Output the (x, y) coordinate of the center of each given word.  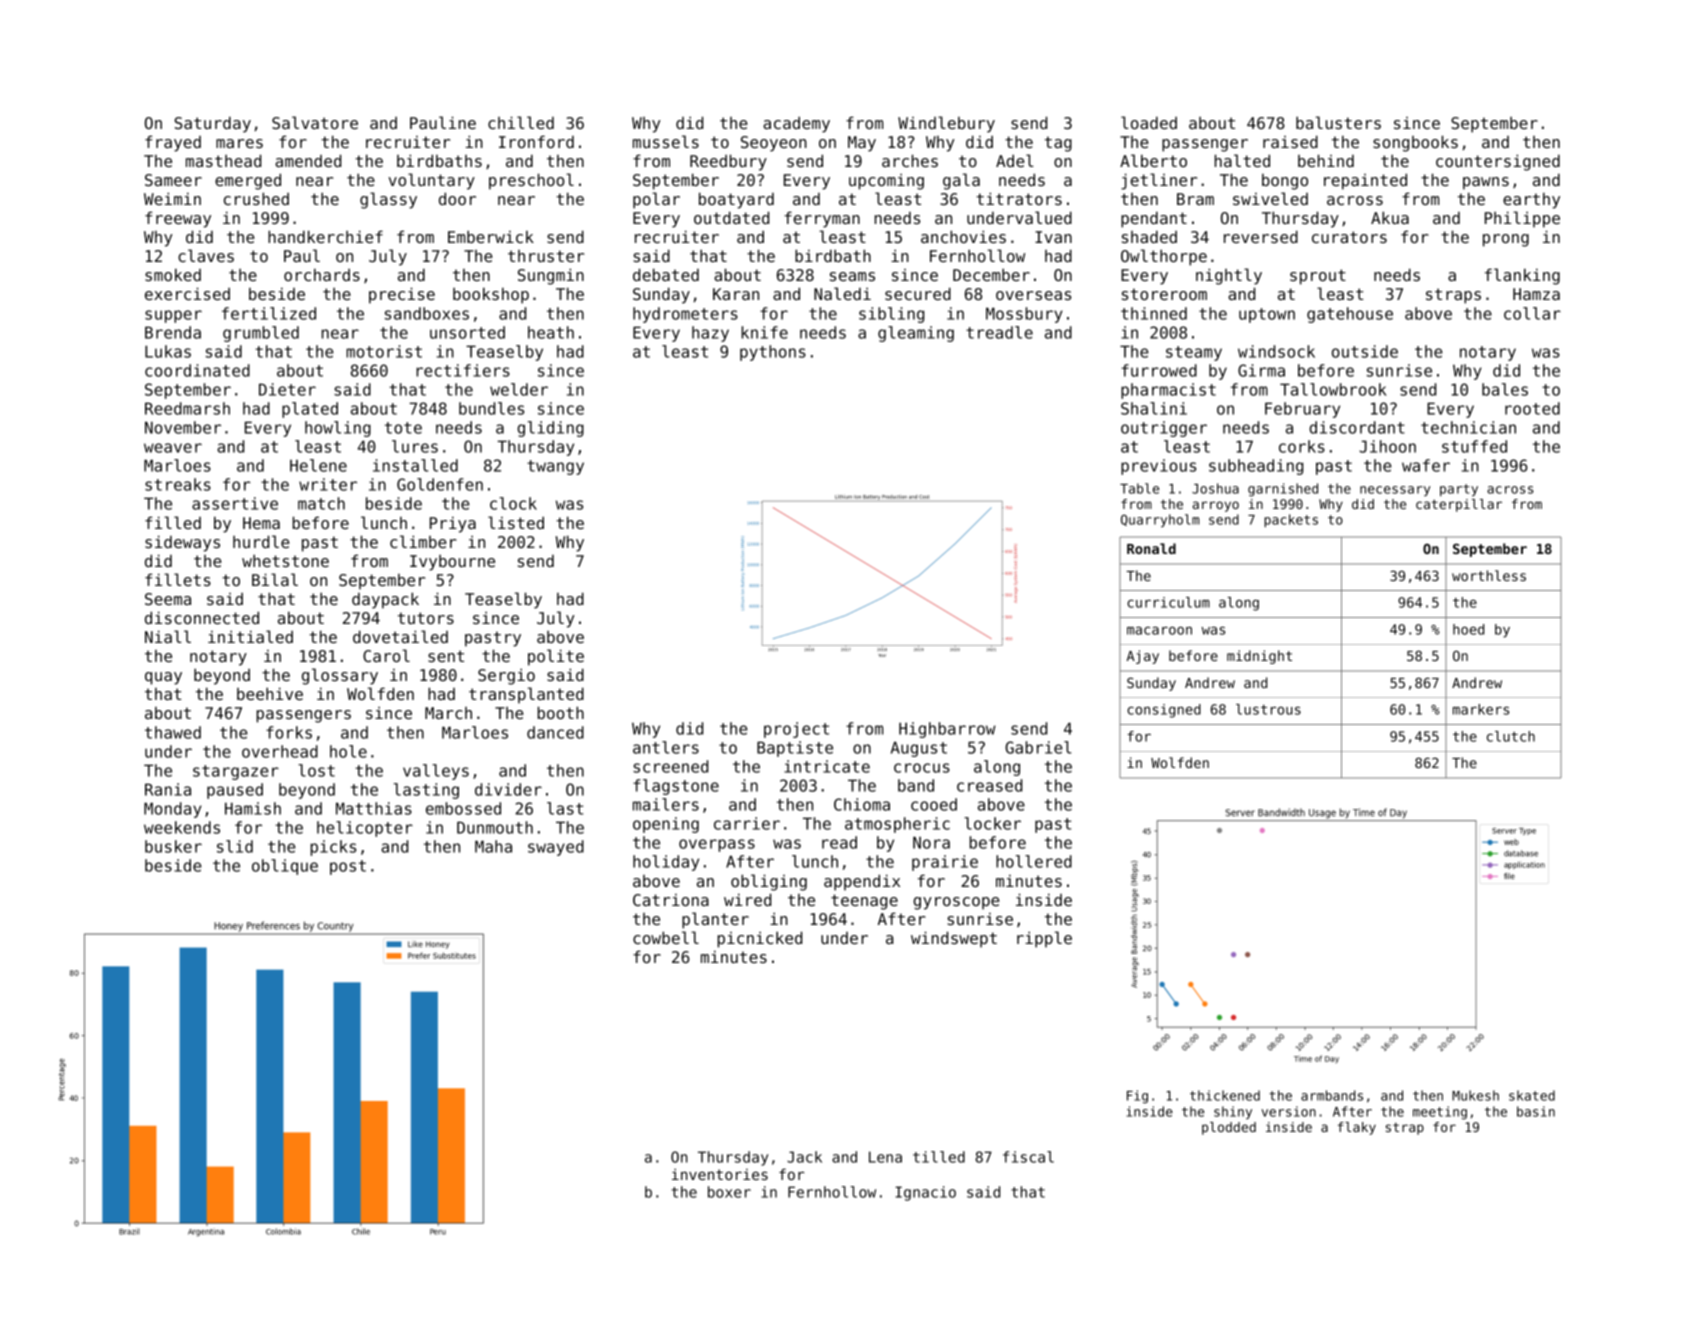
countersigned (1498, 162)
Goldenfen (440, 484)
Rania (168, 789)
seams (852, 276)
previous (1158, 467)
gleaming (916, 334)
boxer (729, 1192)
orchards (322, 274)
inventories (720, 1174)
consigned (1164, 711)
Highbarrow (947, 730)
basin (1536, 1111)
